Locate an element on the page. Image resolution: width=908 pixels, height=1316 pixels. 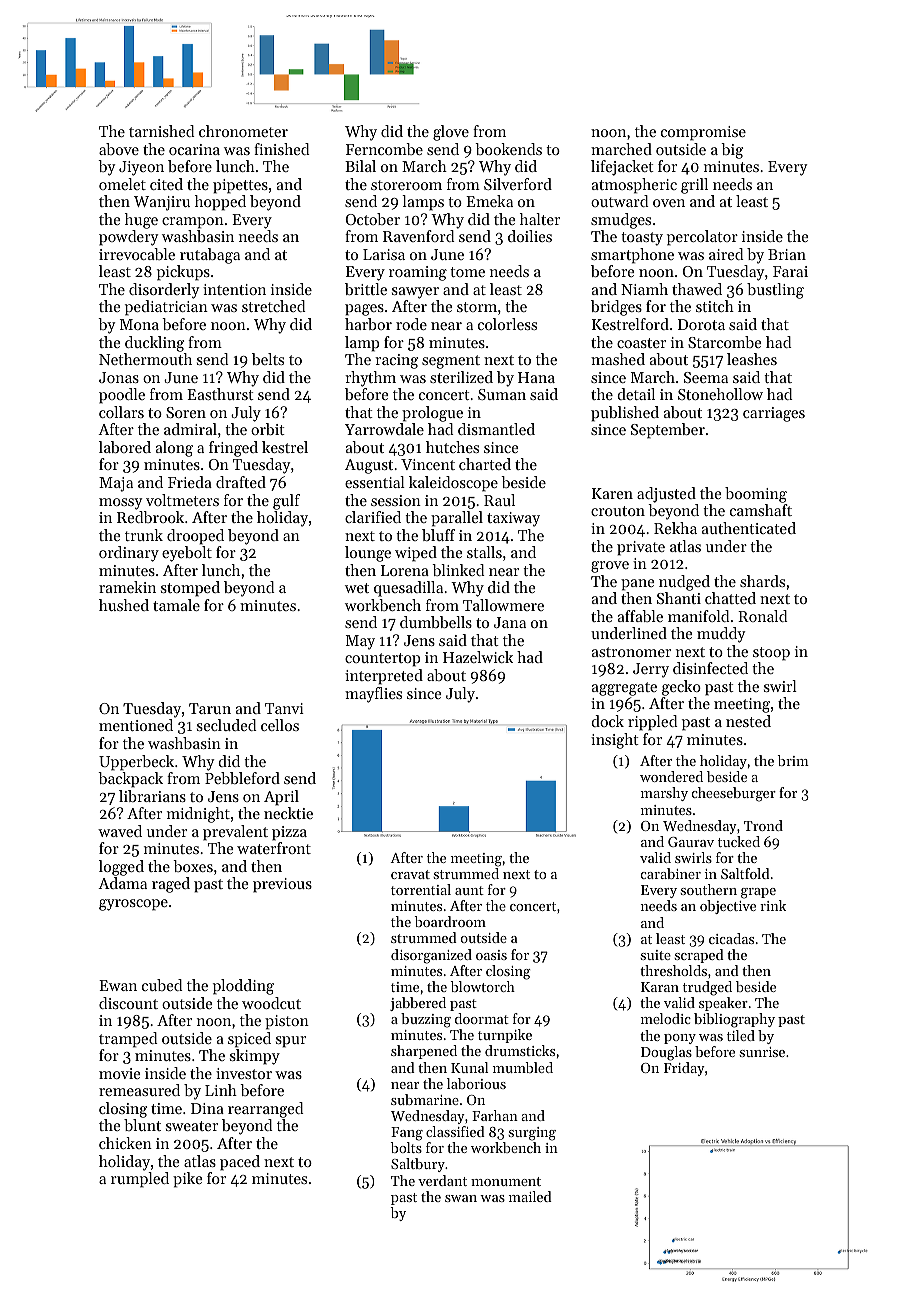
Adama is located at coordinates (122, 883).
